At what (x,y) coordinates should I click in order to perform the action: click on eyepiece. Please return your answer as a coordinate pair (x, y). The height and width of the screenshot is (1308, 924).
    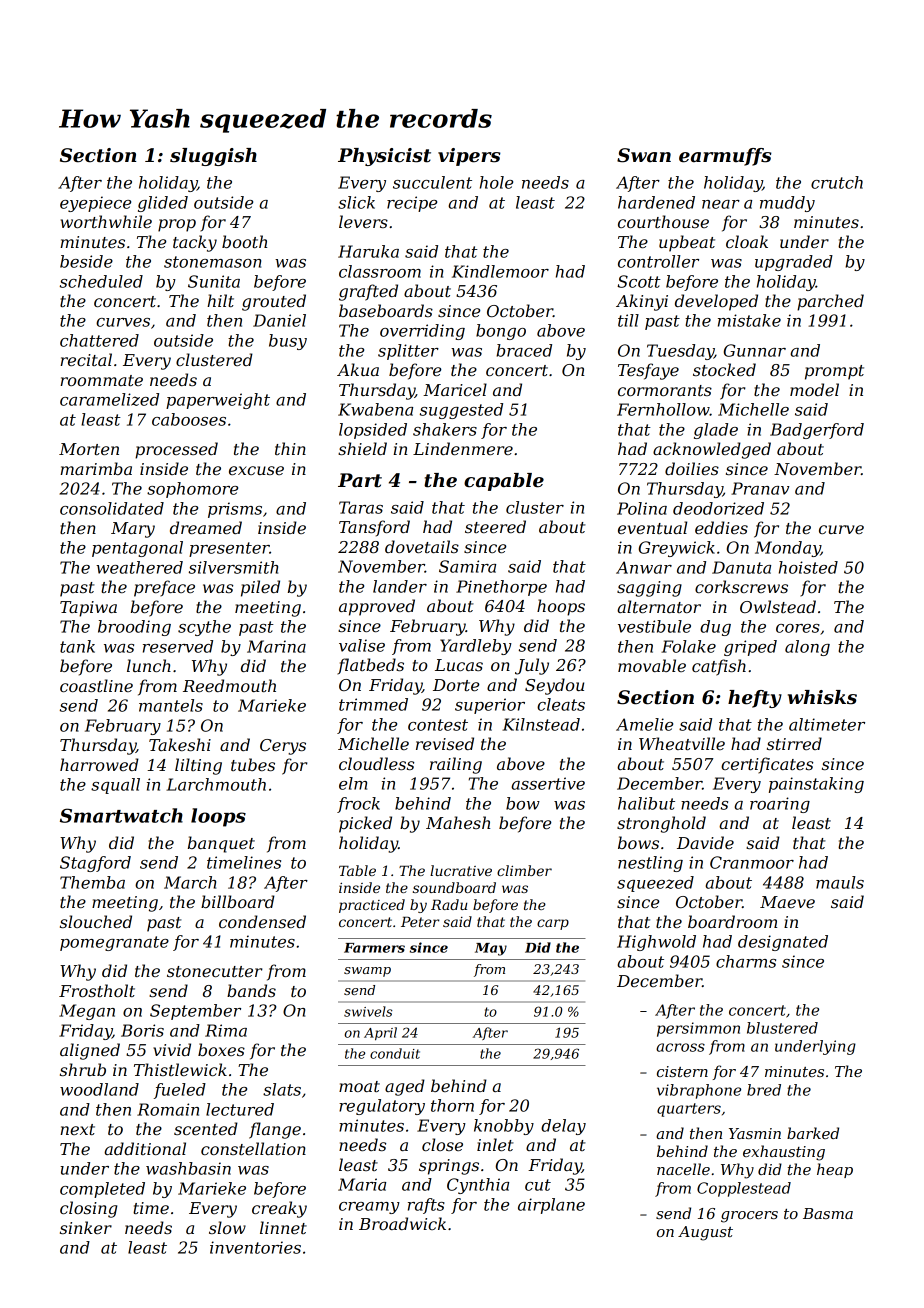
    Looking at the image, I should click on (95, 204).
